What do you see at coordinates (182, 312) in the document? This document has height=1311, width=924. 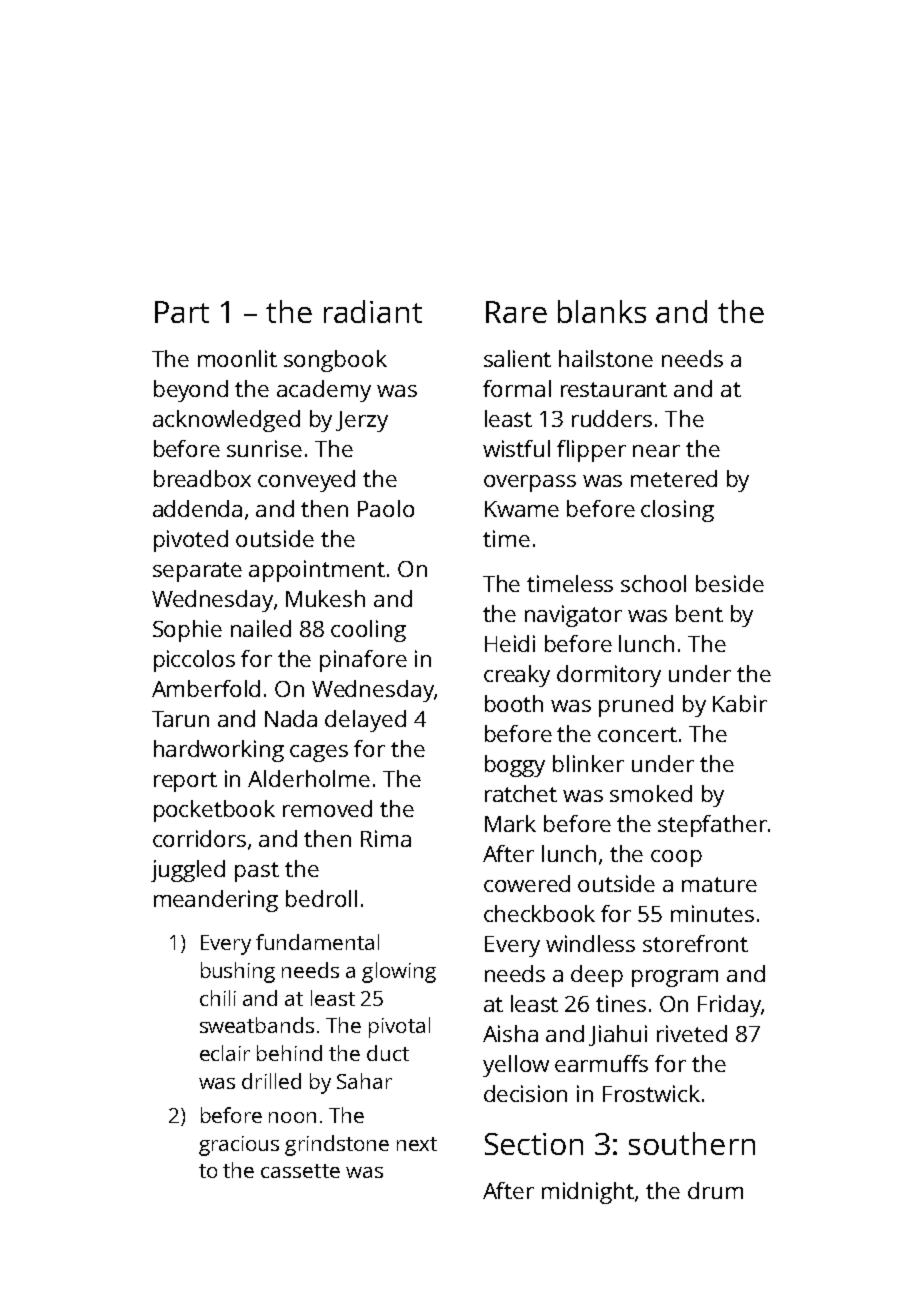 I see `Part` at bounding box center [182, 312].
